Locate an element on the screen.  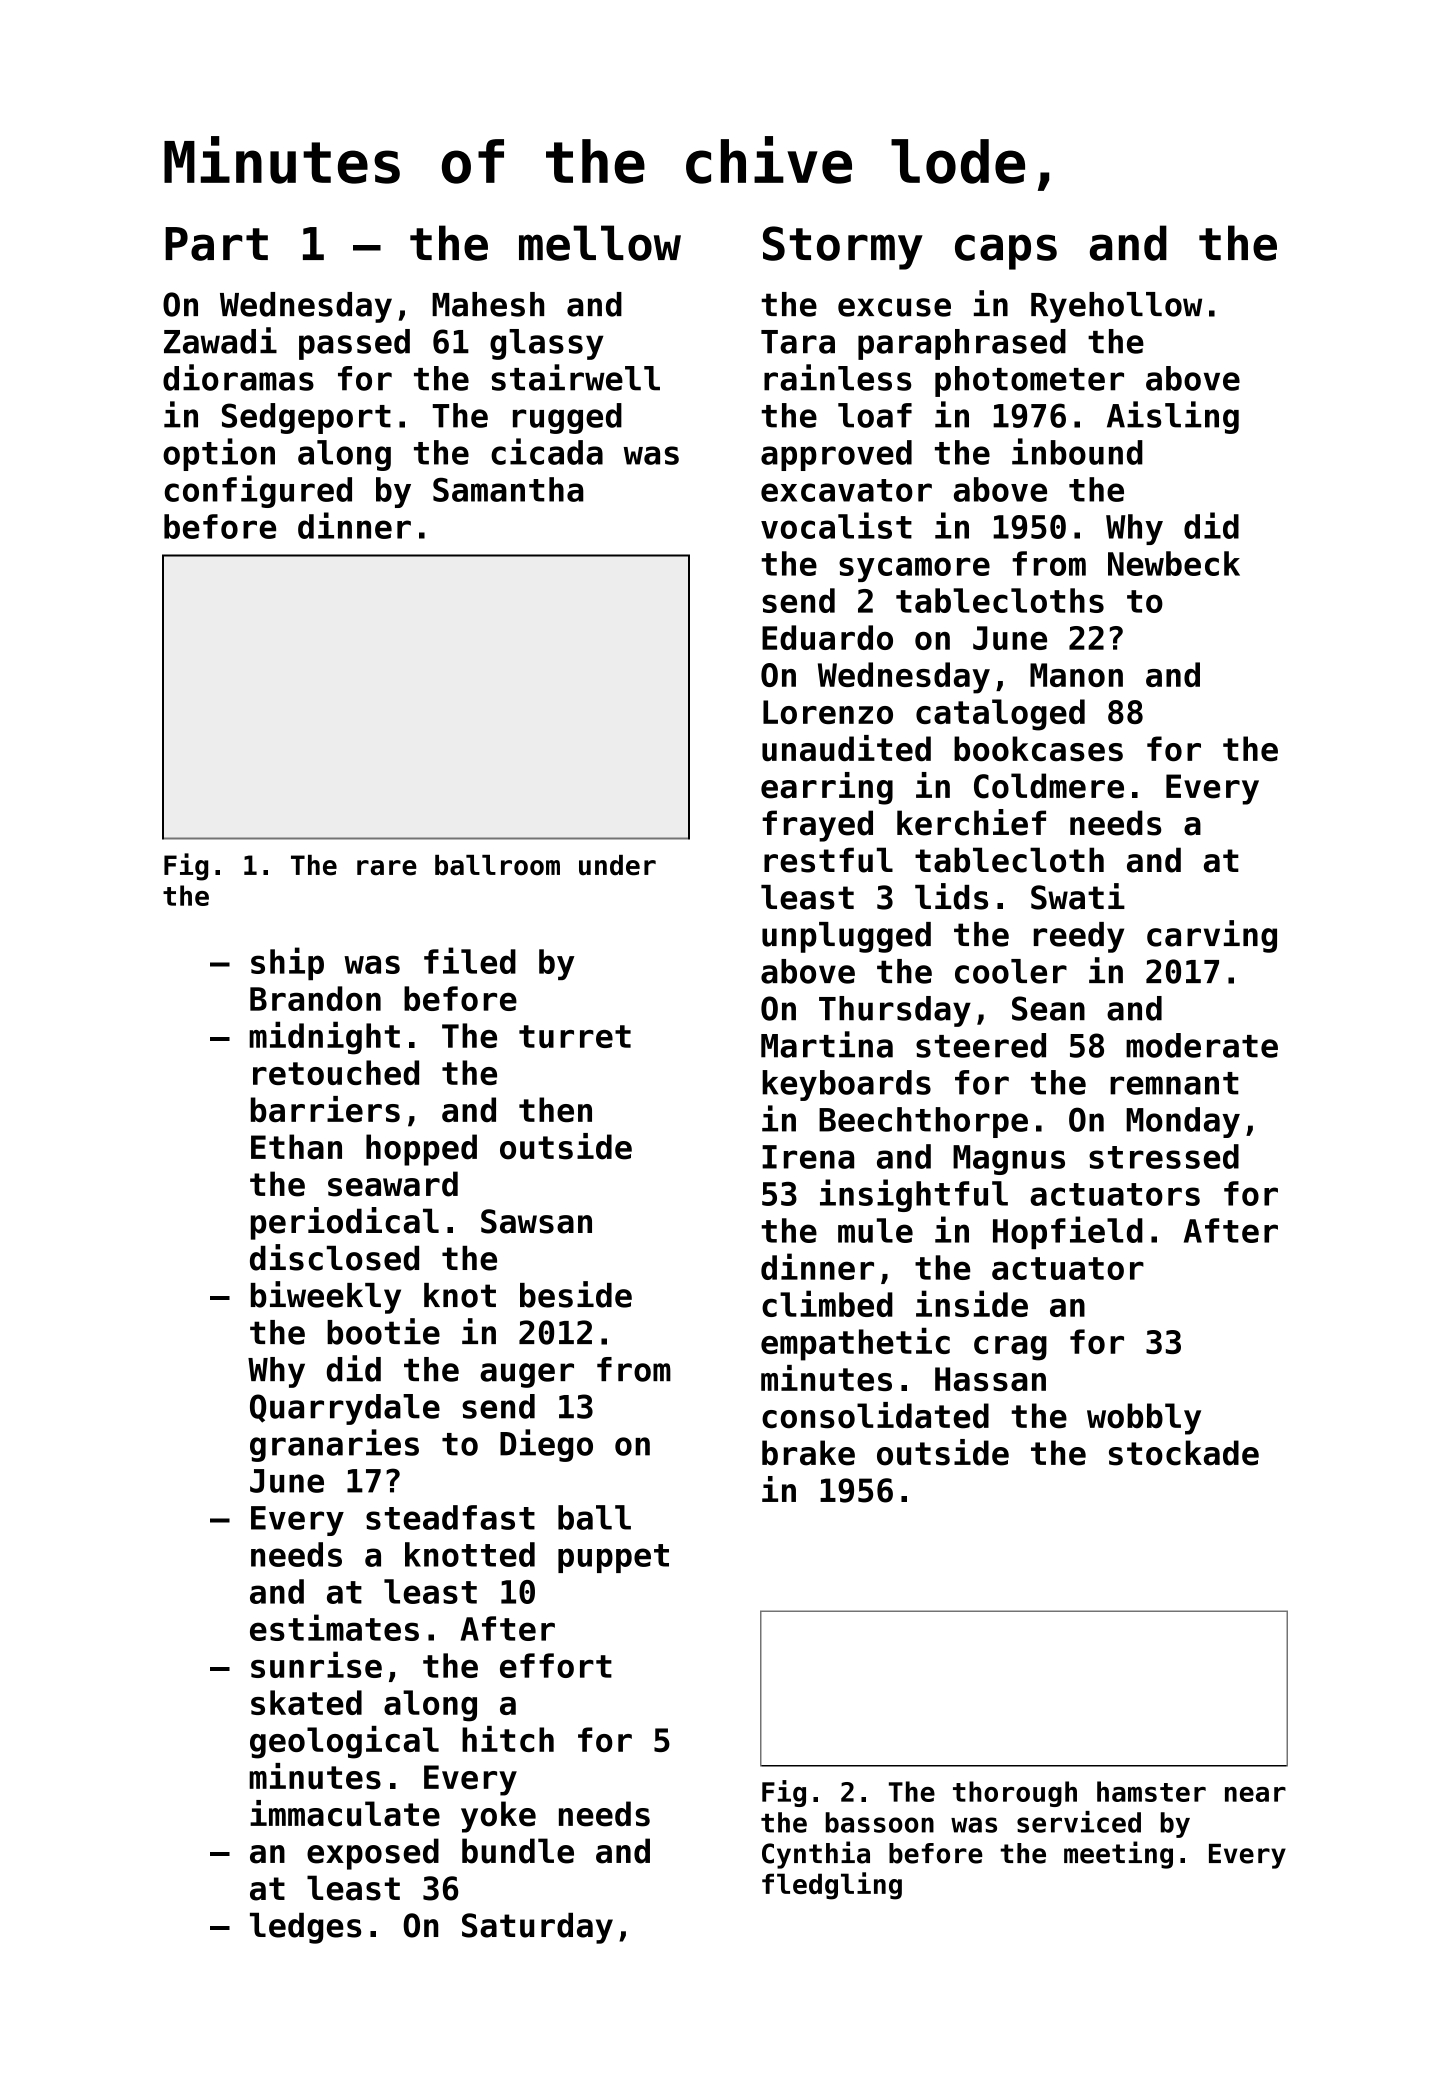
turret is located at coordinates (575, 1036).
